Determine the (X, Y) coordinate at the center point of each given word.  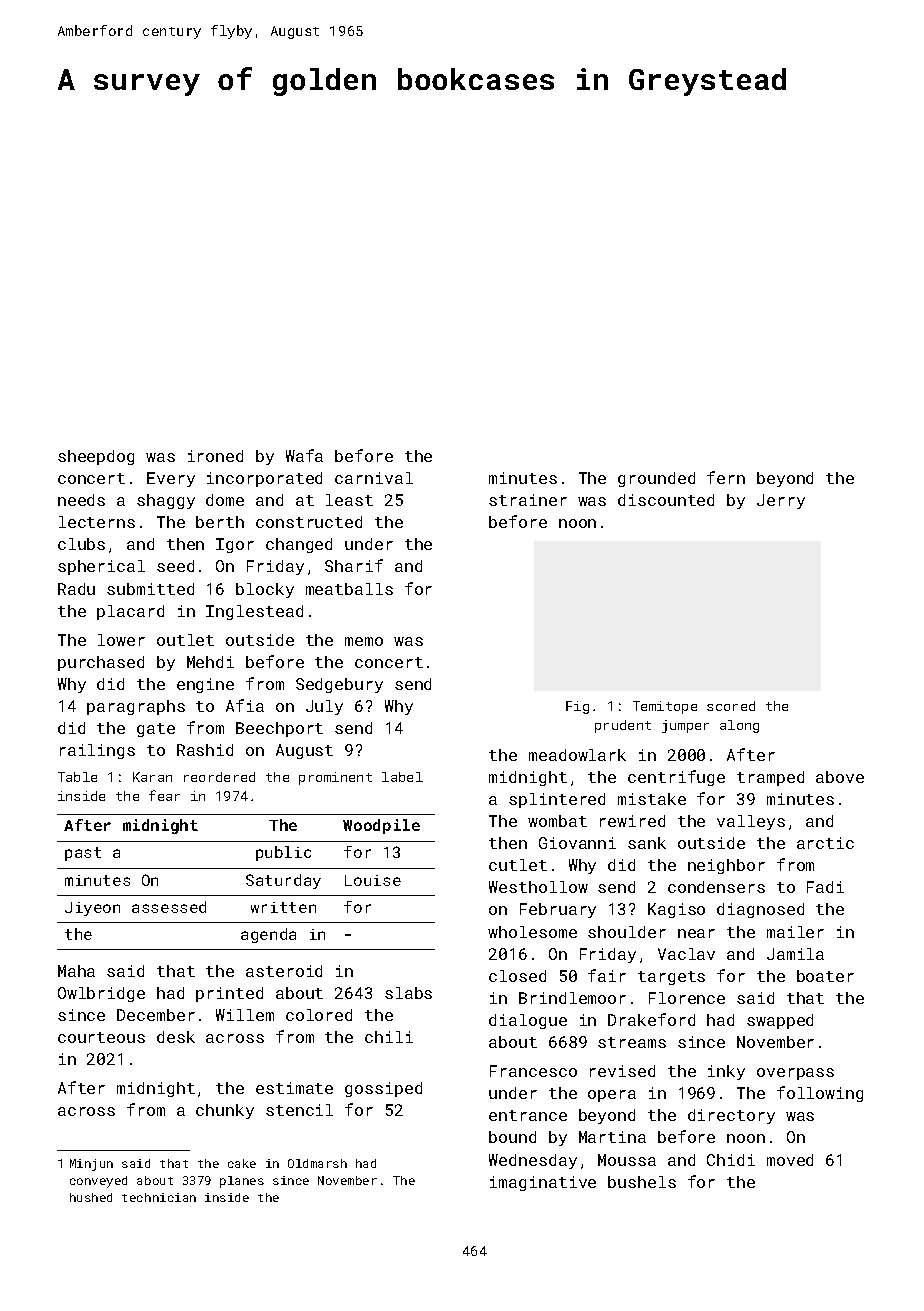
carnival (374, 478)
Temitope (665, 707)
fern (726, 477)
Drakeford (651, 1019)
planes (242, 1182)
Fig (577, 707)
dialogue (528, 1021)
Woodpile (381, 826)
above (840, 777)
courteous (101, 1037)
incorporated (264, 479)
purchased (101, 663)
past (83, 854)
